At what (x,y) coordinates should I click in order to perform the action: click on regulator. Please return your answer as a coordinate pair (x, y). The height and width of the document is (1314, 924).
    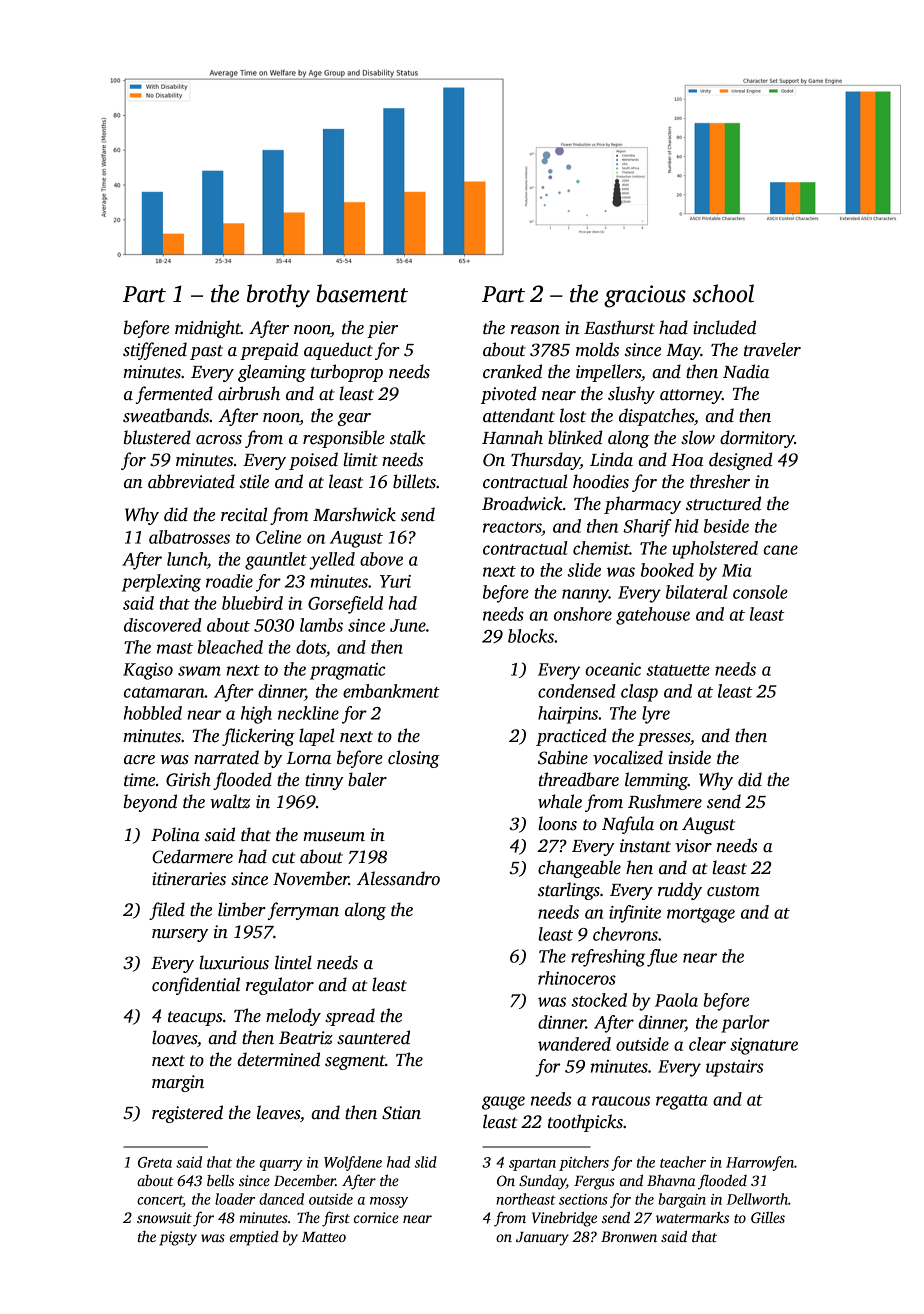
    Looking at the image, I should click on (280, 986).
